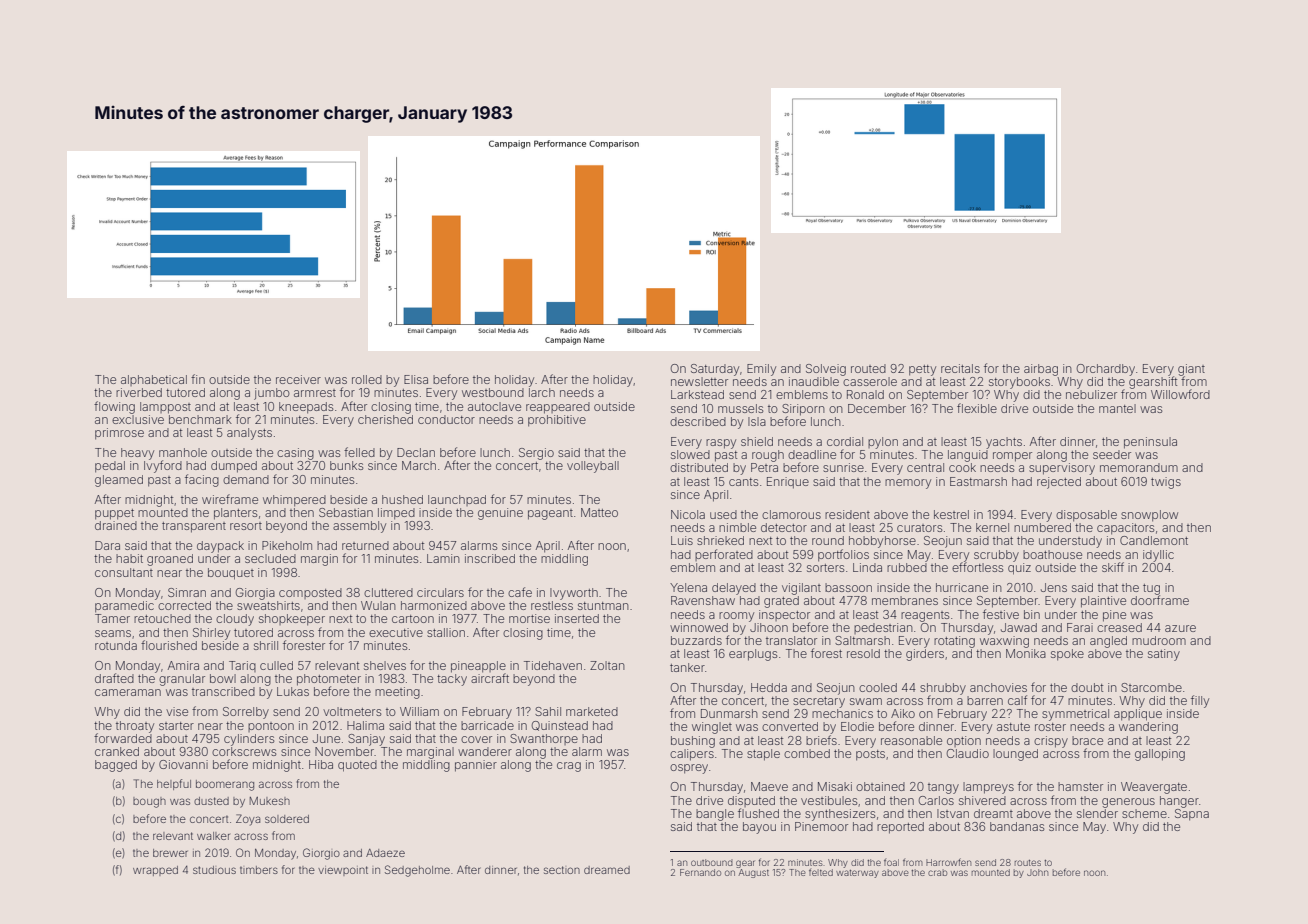 Image resolution: width=1308 pixels, height=924 pixels. Describe the element at coordinates (696, 640) in the screenshot. I see `buzzards` at that location.
